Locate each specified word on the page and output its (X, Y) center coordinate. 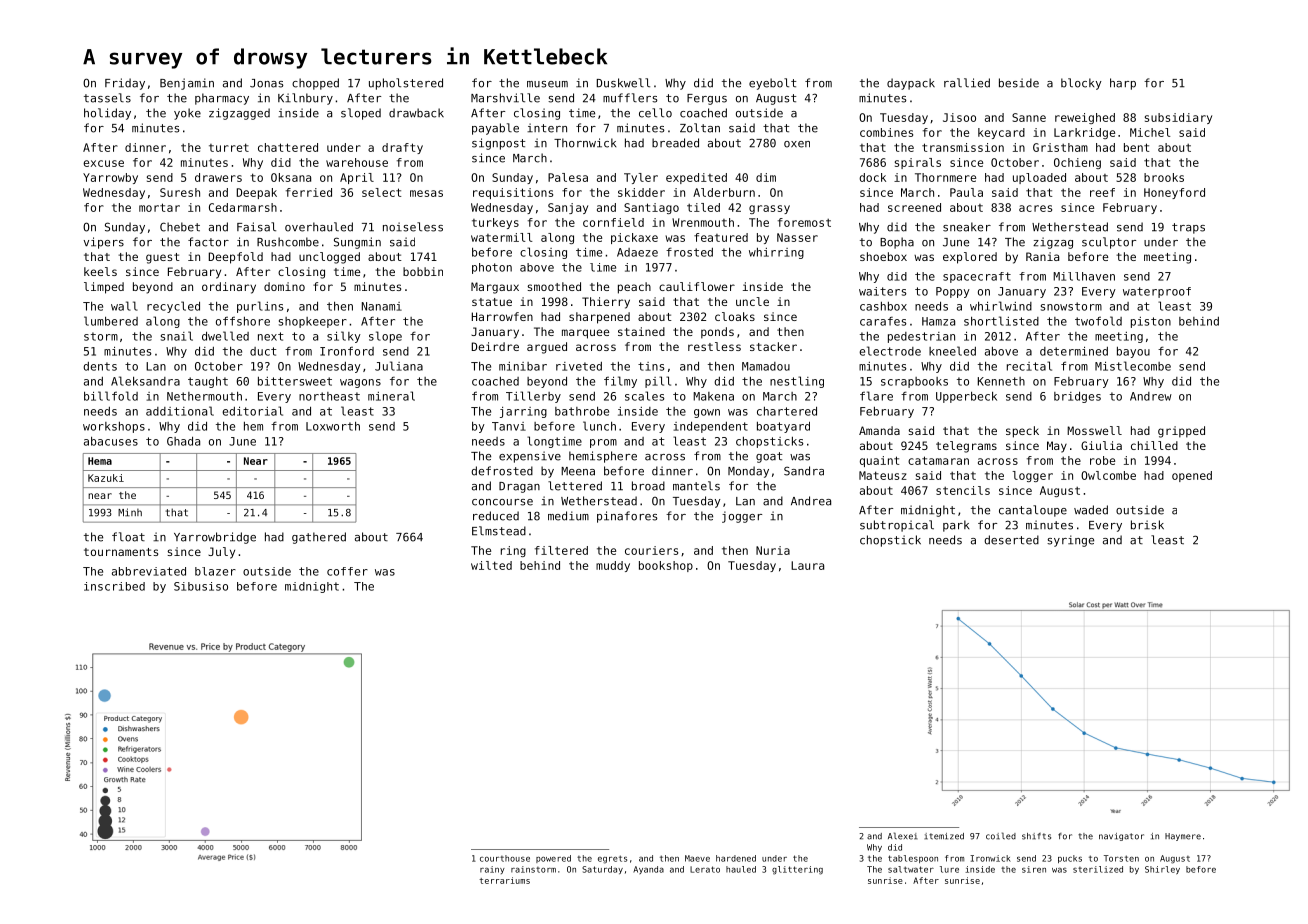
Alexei (903, 836)
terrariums (504, 880)
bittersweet (295, 381)
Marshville (505, 98)
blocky (1081, 84)
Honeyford (1174, 193)
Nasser (797, 237)
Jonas (266, 83)
